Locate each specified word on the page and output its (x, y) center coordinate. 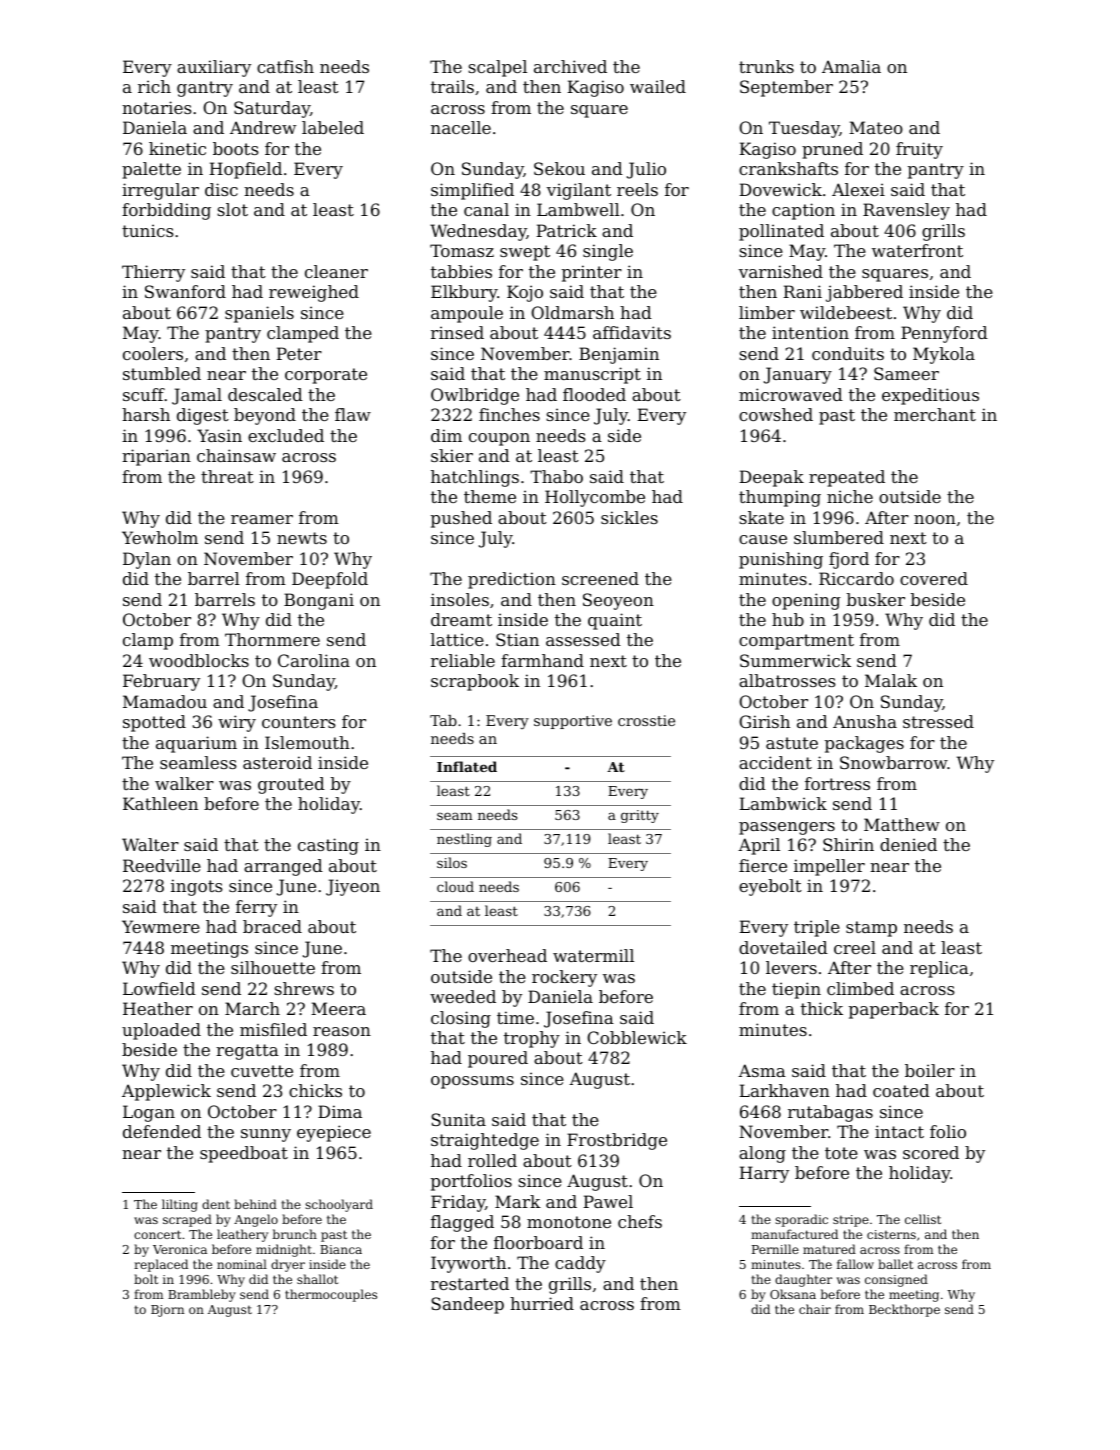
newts (302, 538)
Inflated (467, 766)
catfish (285, 66)
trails (452, 86)
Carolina (314, 660)
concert (157, 1234)
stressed (938, 721)
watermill (593, 955)
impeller (829, 867)
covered (934, 578)
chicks (315, 1090)
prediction (512, 580)
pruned (832, 150)
